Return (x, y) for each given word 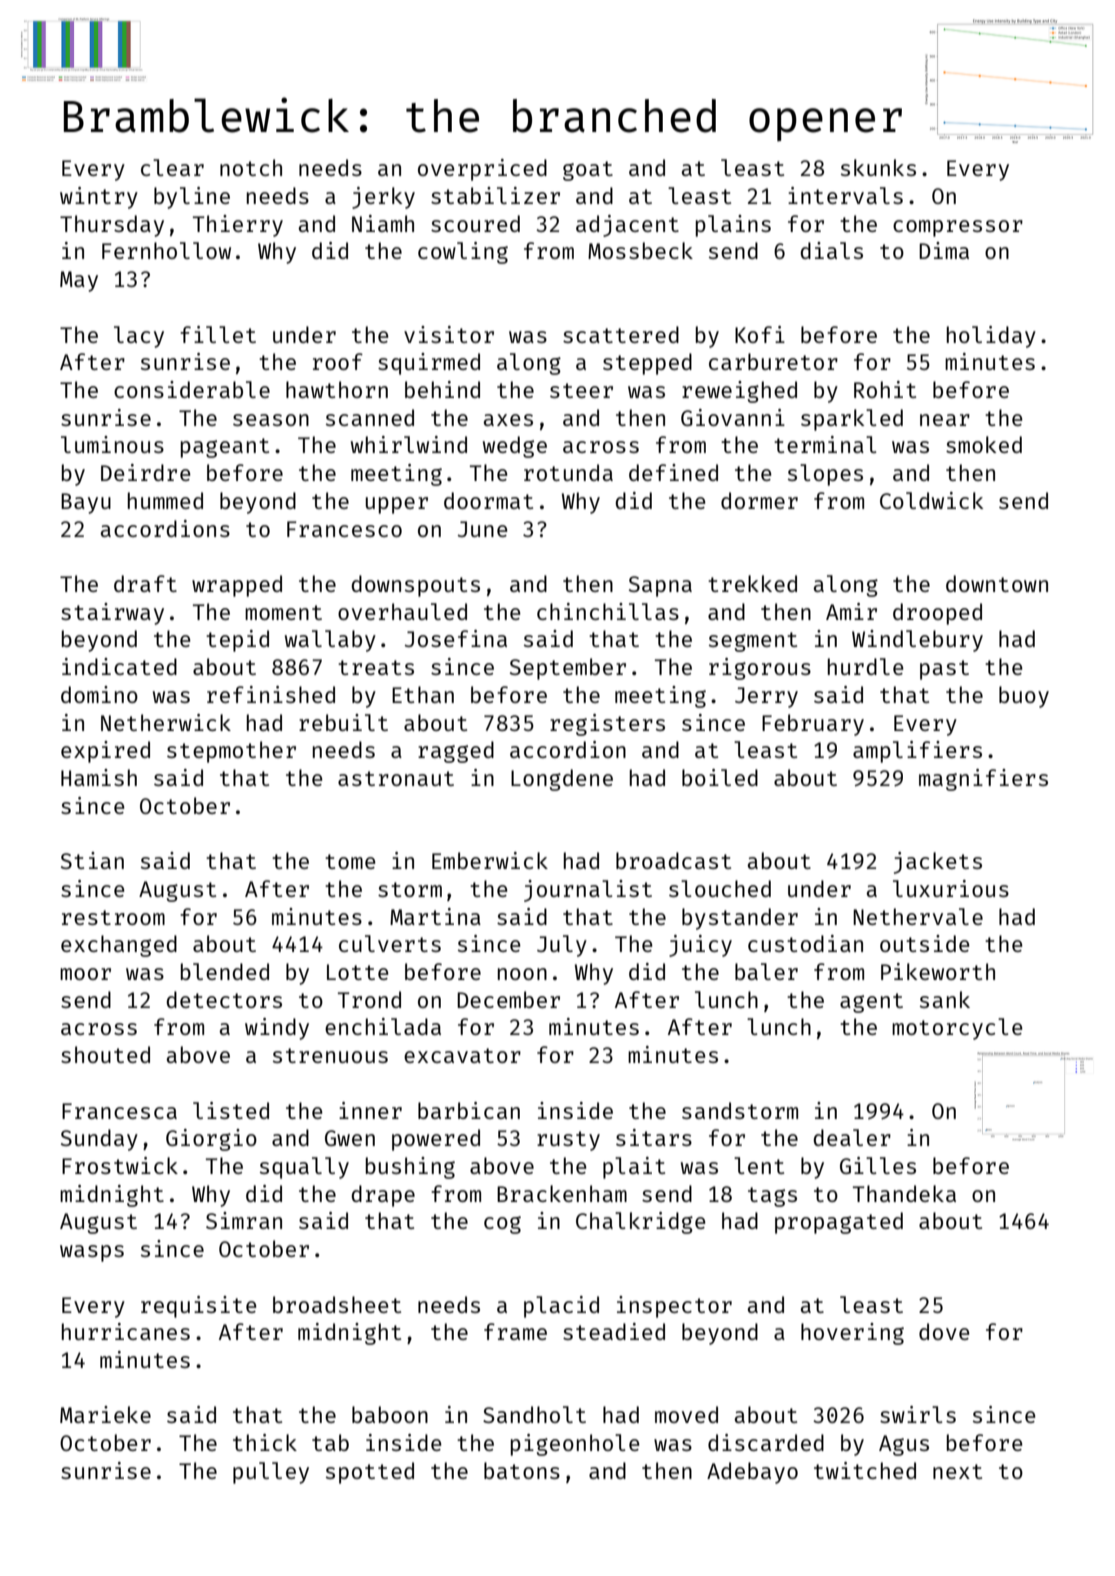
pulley (271, 1473)
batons (522, 1470)
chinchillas (608, 611)
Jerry (766, 697)
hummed (165, 500)
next (957, 1471)
